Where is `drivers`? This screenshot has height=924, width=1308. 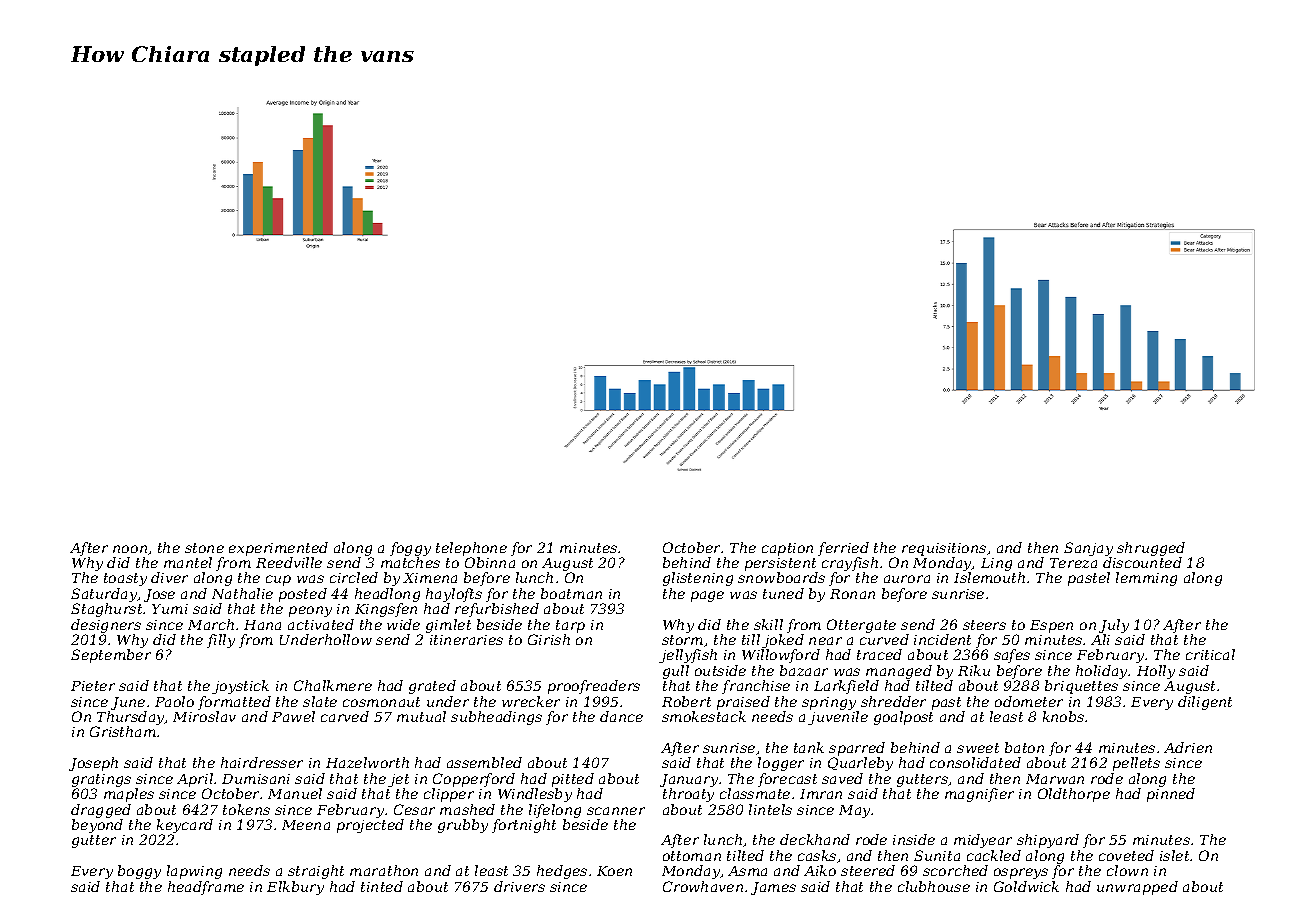
drivers is located at coordinates (519, 886).
